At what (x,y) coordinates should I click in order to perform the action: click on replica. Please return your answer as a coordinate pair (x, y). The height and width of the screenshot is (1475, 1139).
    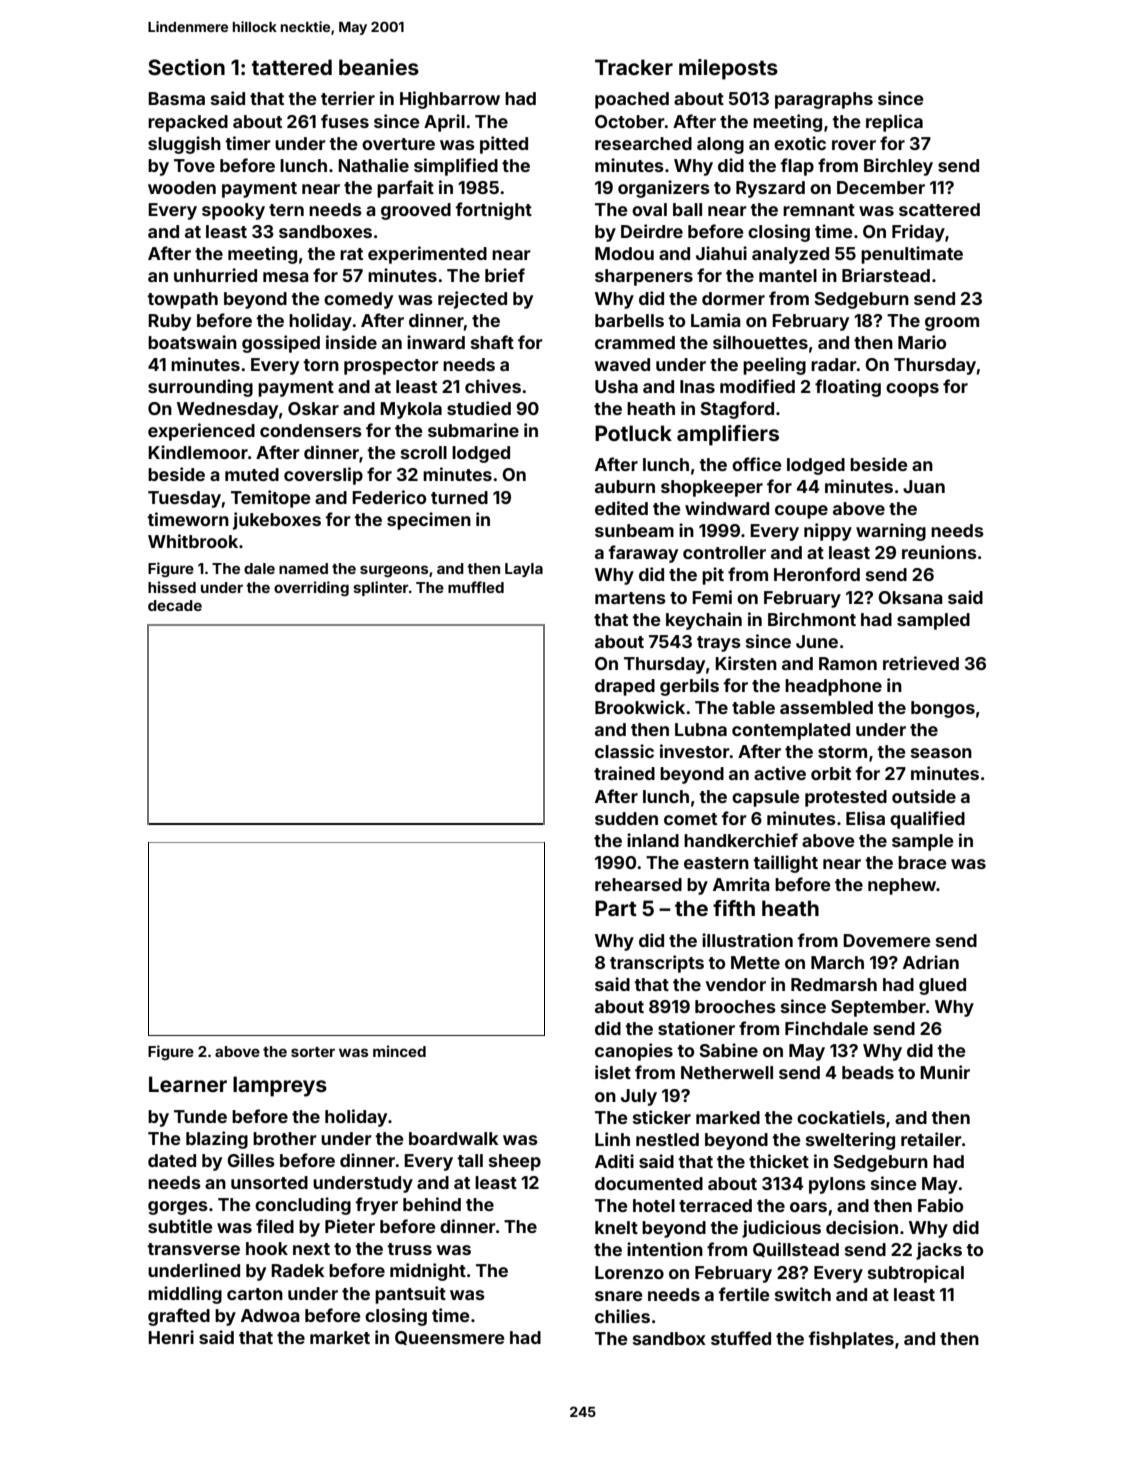
    Looking at the image, I should click on (894, 123).
